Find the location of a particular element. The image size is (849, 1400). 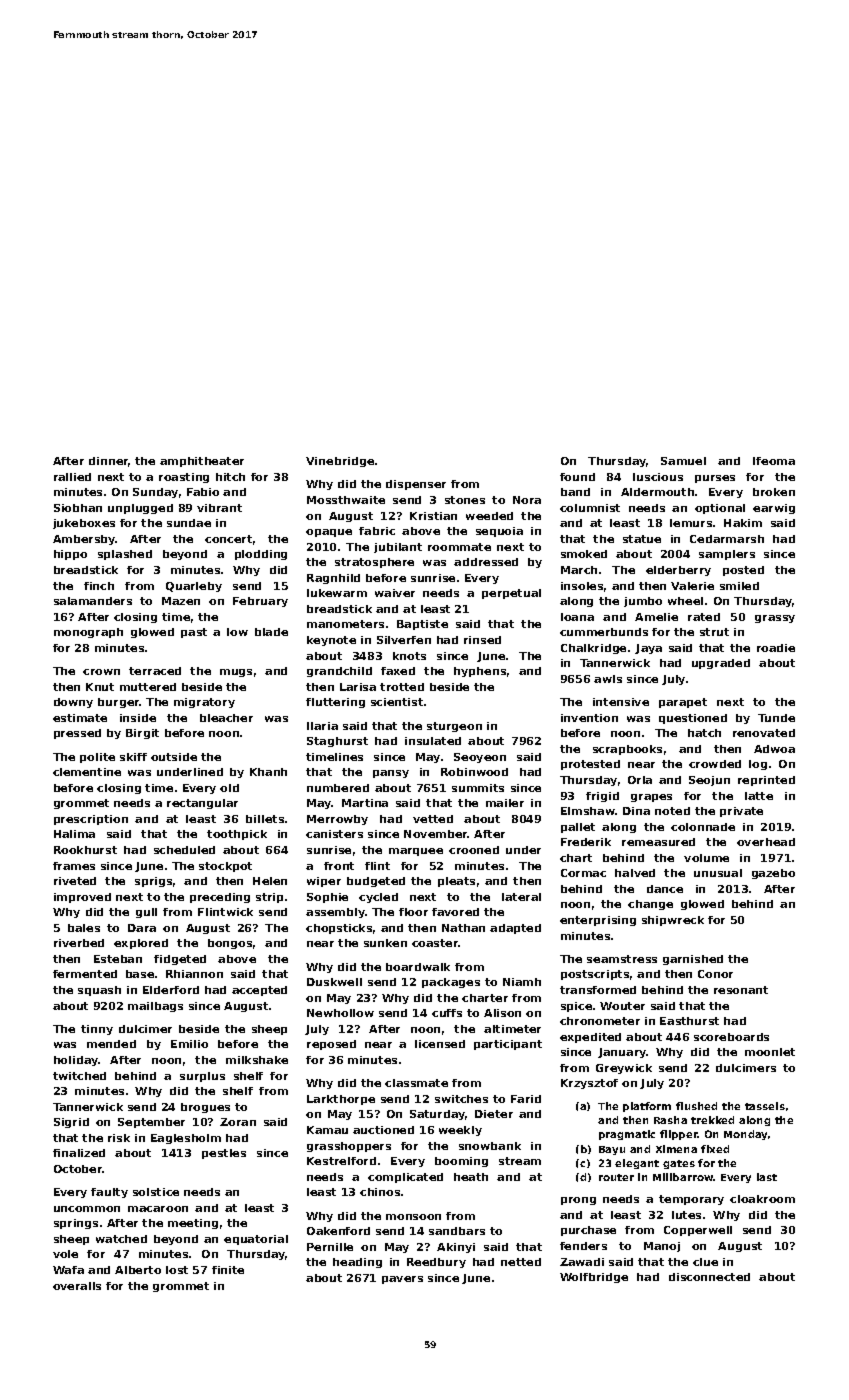

sundae is located at coordinates (189, 523).
